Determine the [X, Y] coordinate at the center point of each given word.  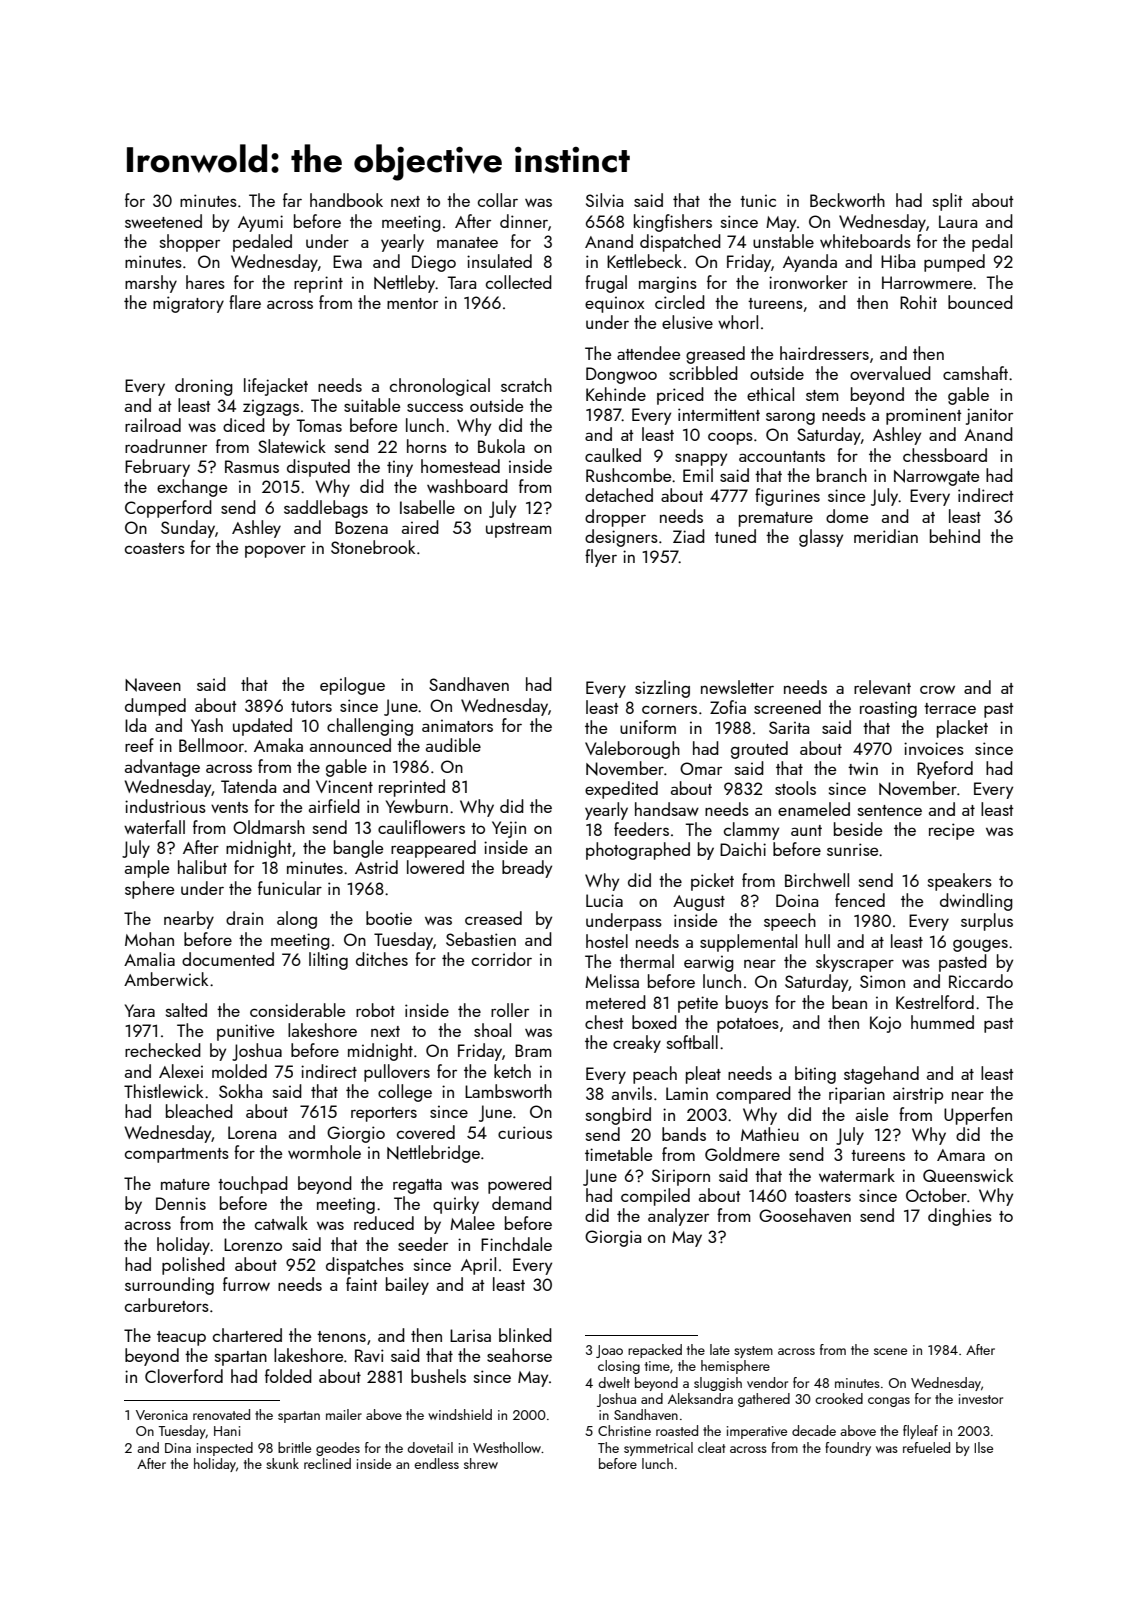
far [292, 200]
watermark [857, 1175]
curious [525, 1132]
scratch [526, 385]
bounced [980, 302]
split [948, 202]
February [157, 468]
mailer [344, 1414]
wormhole [324, 1152]
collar [498, 200]
